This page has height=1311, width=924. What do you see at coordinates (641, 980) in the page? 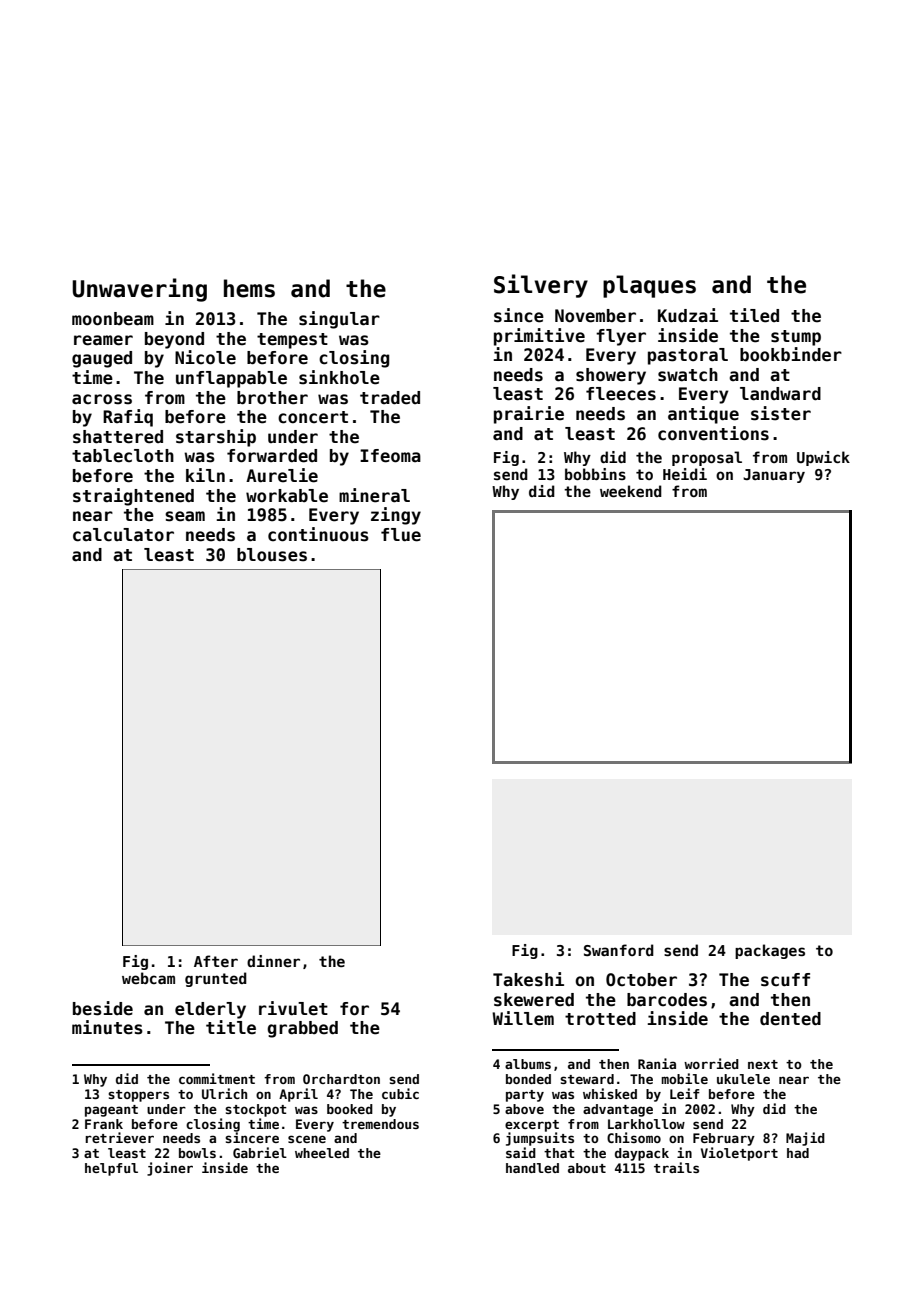
I see `October` at bounding box center [641, 980].
